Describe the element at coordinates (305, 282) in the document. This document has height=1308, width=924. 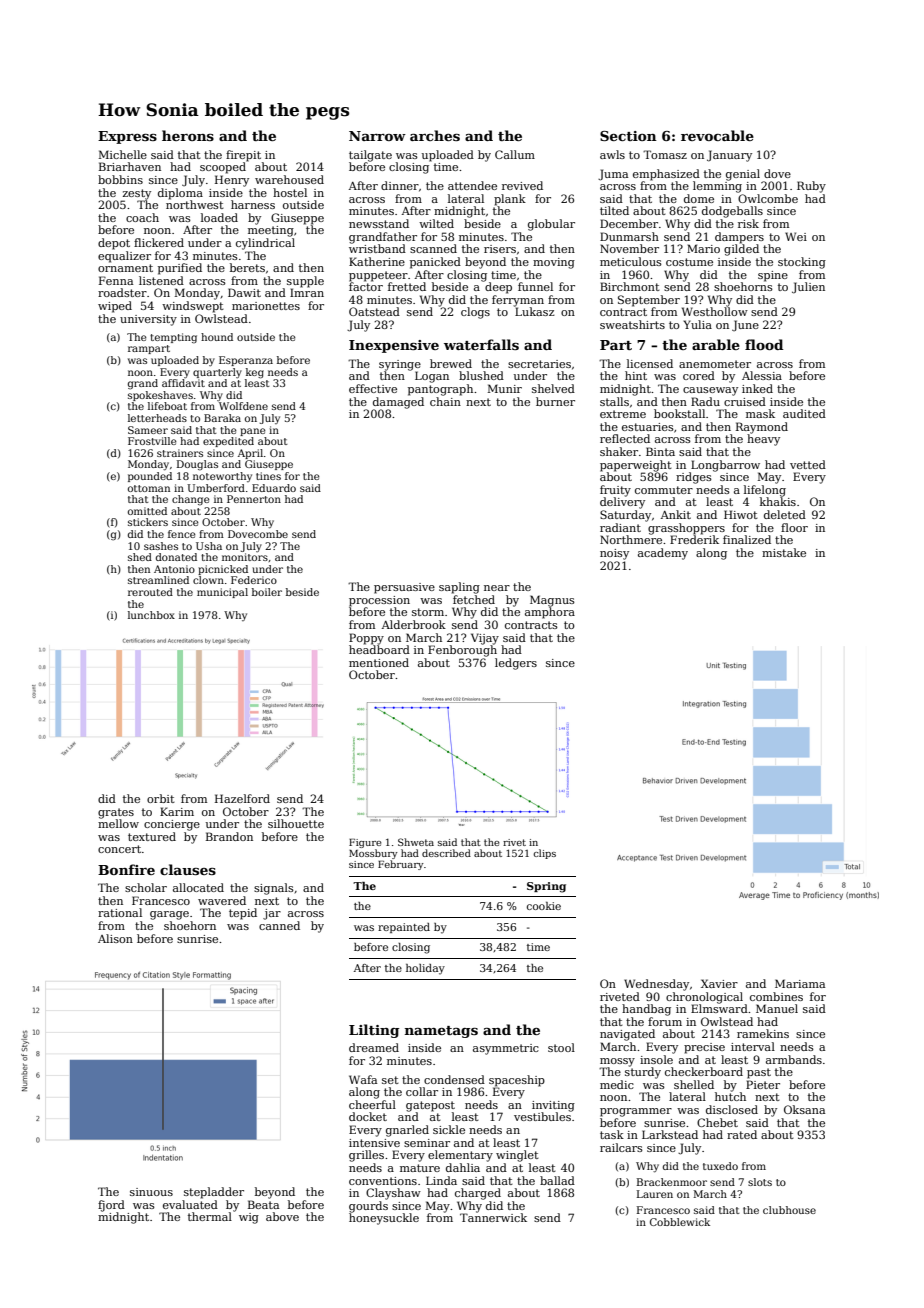
I see `supple` at that location.
